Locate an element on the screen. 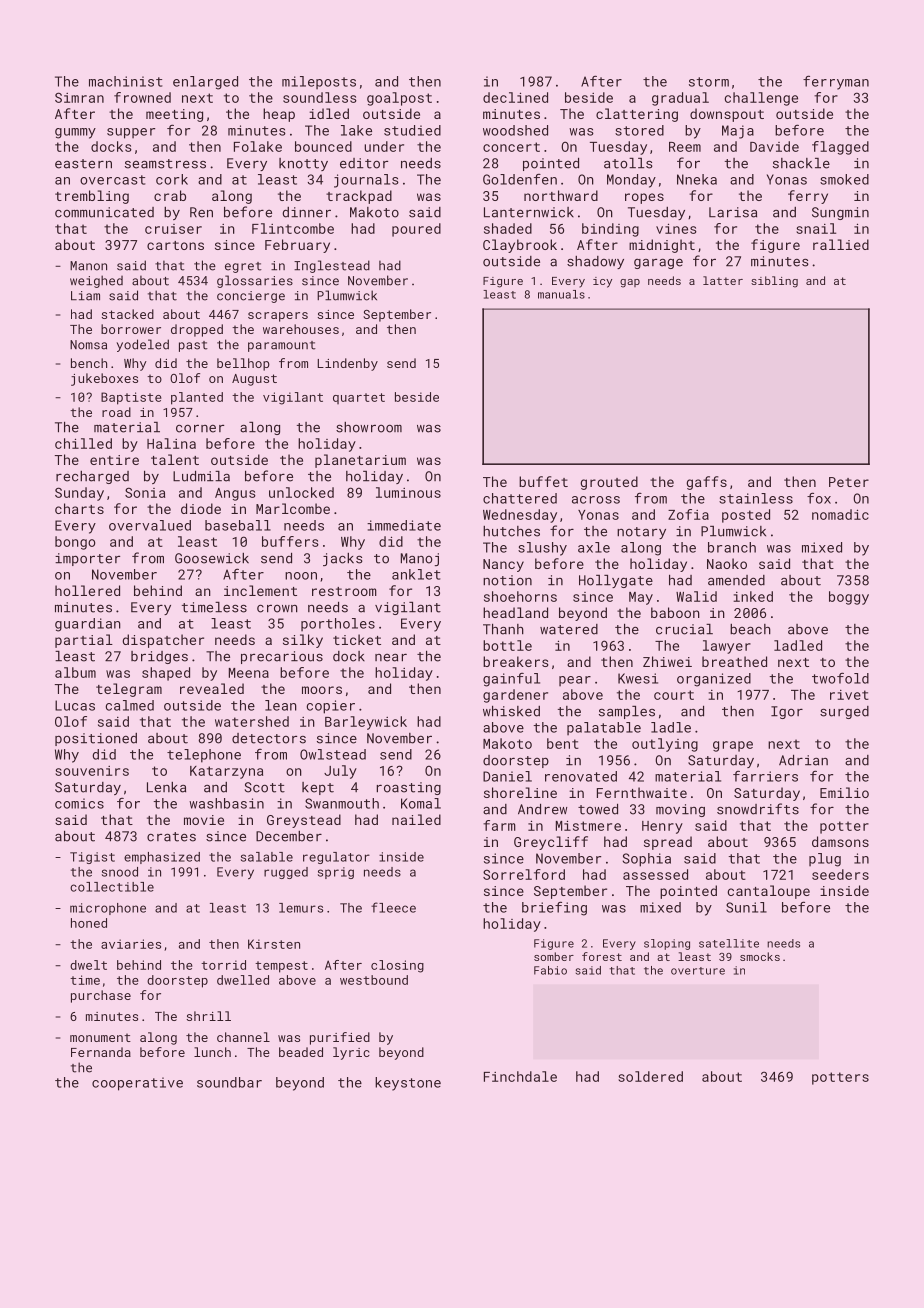 The height and width of the screenshot is (1308, 924). branch is located at coordinates (732, 547).
